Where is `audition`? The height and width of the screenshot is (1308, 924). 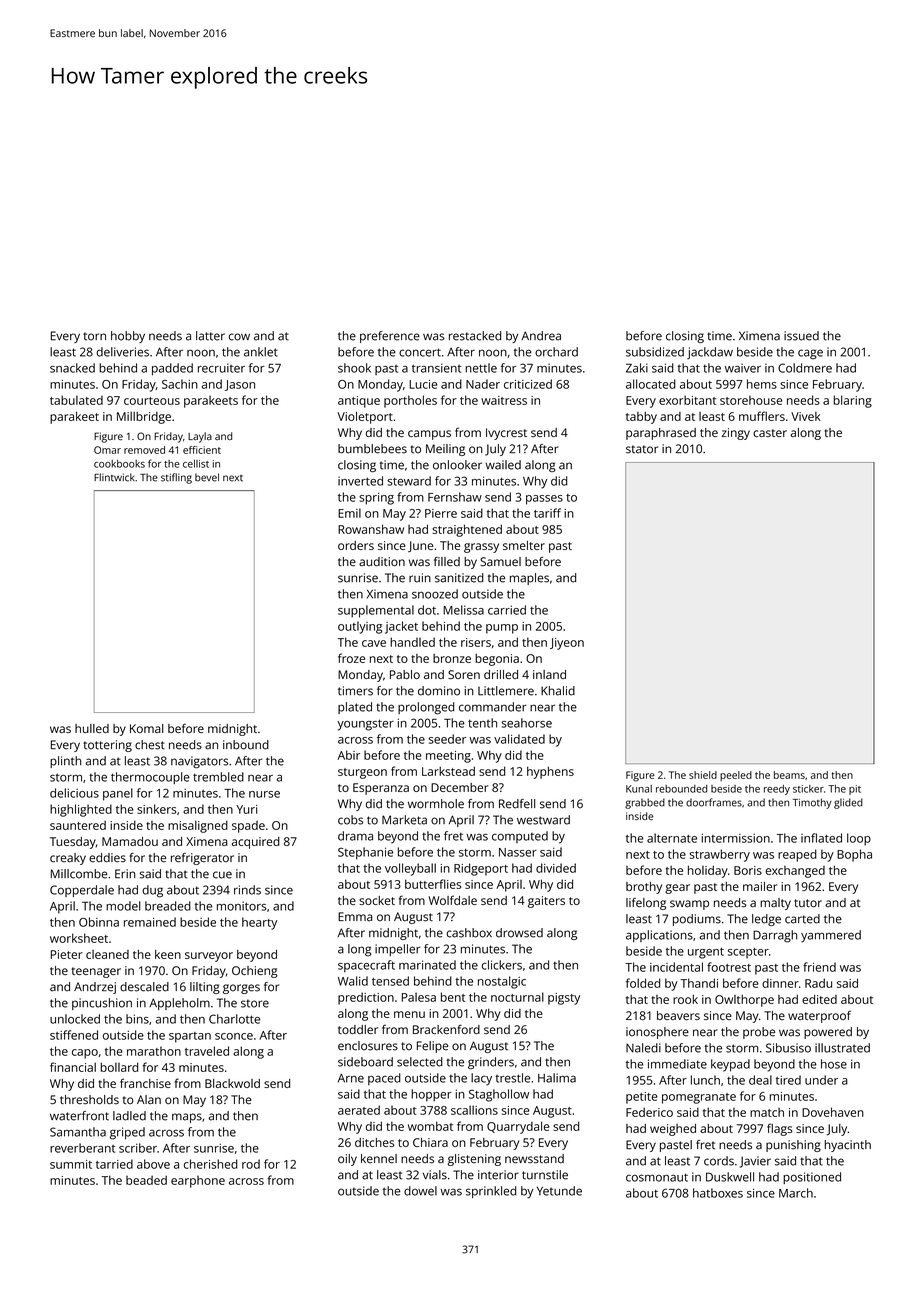
audition is located at coordinates (382, 562).
